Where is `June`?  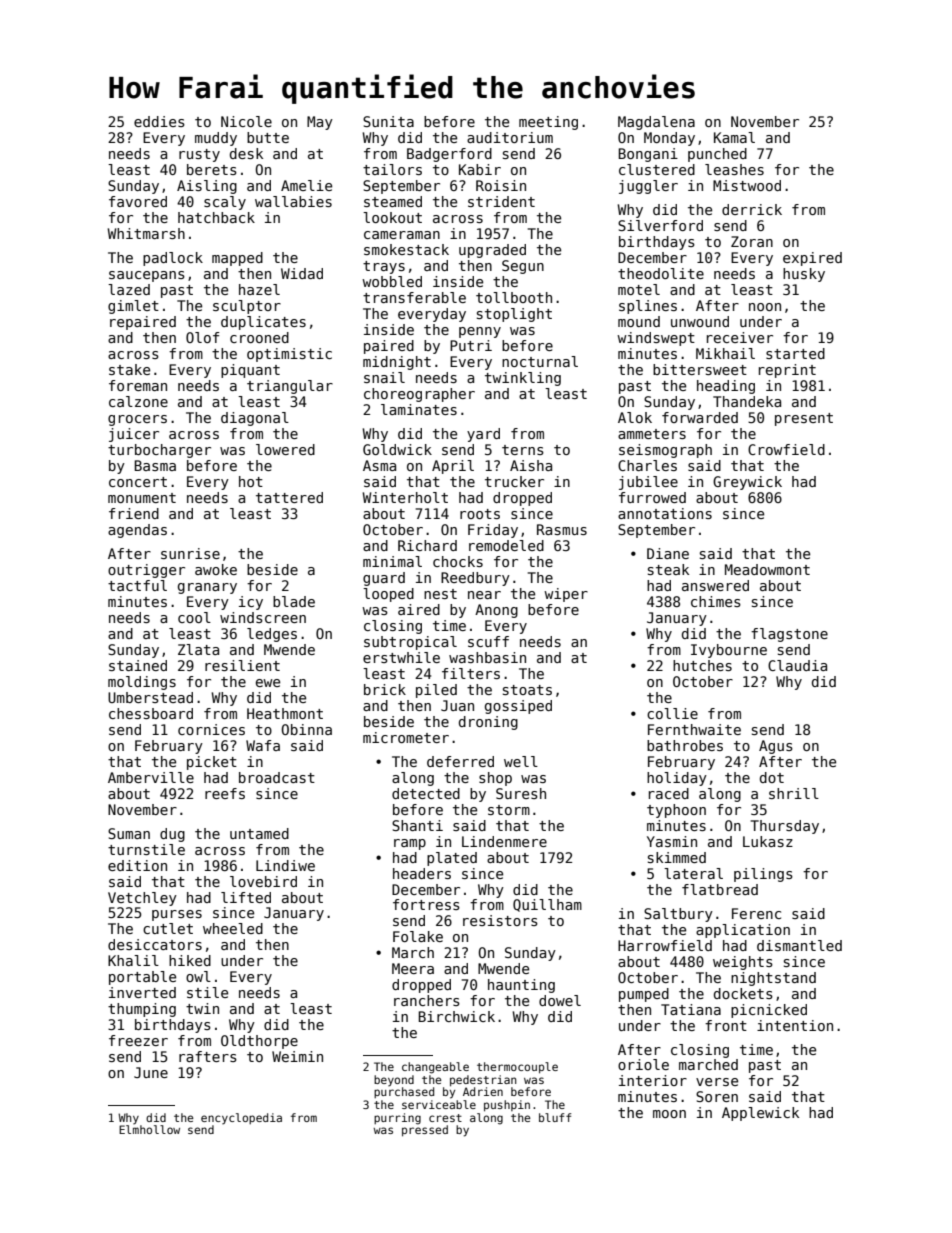
June is located at coordinates (151, 1072).
